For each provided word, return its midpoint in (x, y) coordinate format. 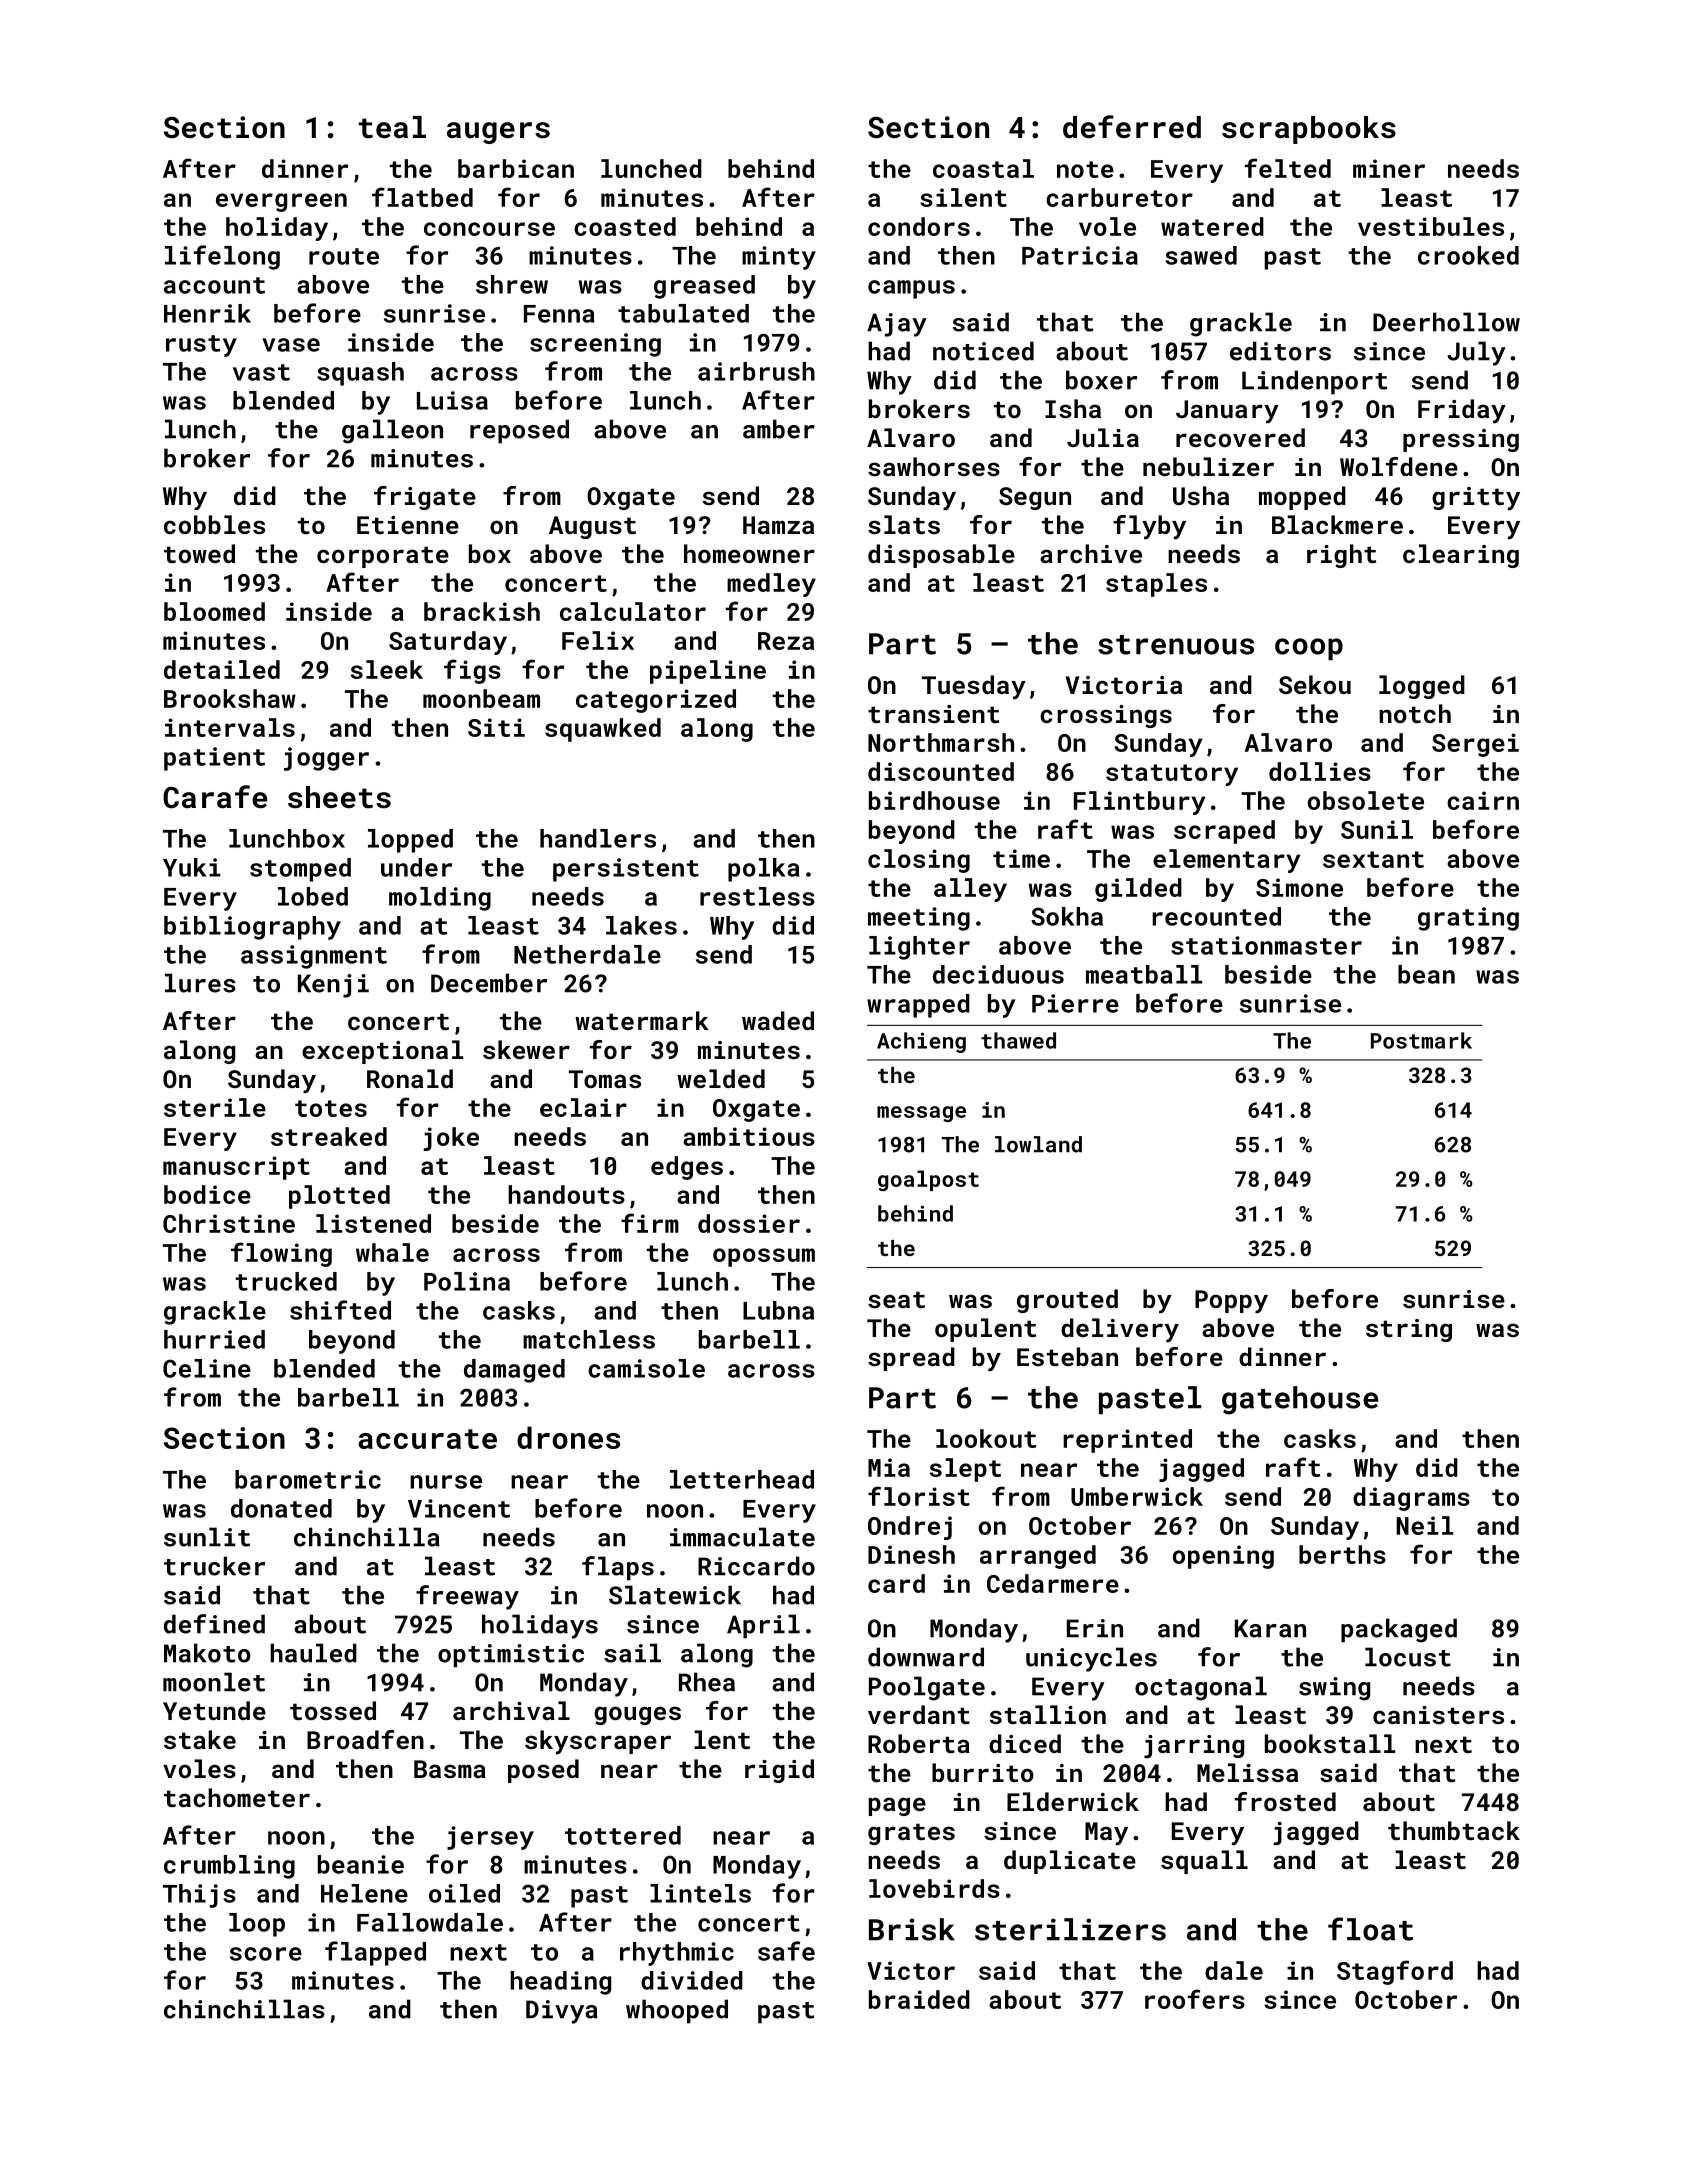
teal (392, 127)
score (266, 1954)
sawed (1201, 255)
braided (919, 1999)
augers (498, 133)
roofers (1195, 1999)
